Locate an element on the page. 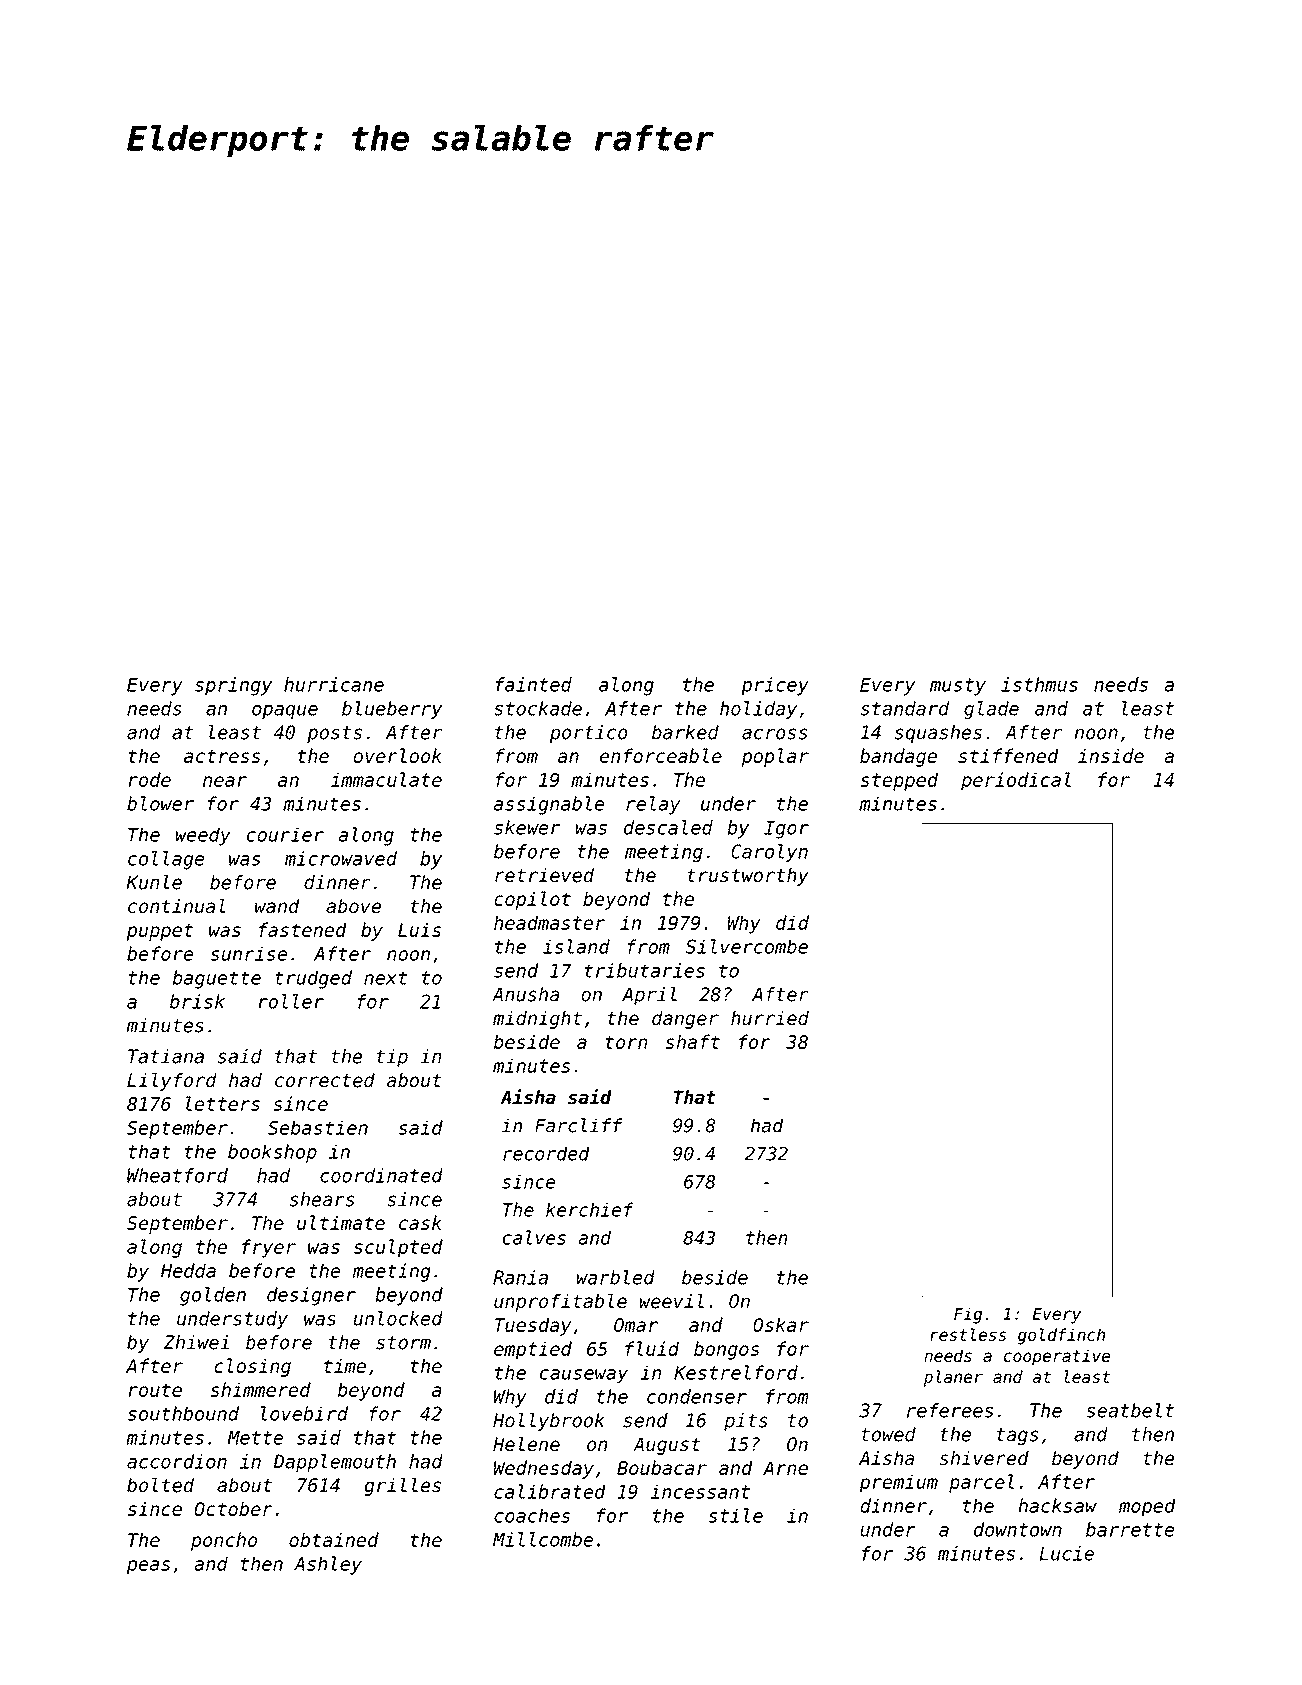 This page has width=1302, height=1685. peas is located at coordinates (148, 1567).
